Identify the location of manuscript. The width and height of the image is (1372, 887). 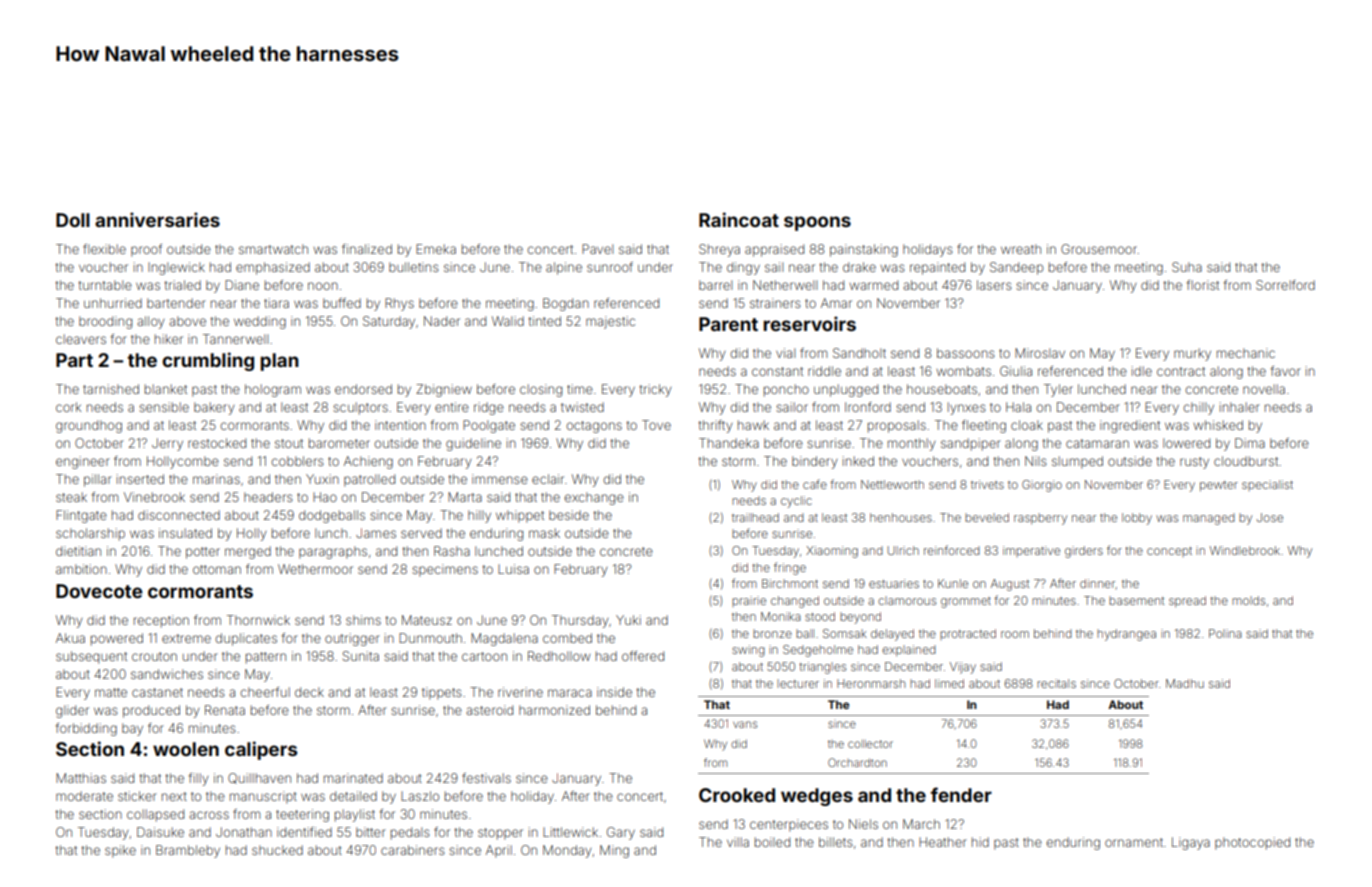
(263, 797).
